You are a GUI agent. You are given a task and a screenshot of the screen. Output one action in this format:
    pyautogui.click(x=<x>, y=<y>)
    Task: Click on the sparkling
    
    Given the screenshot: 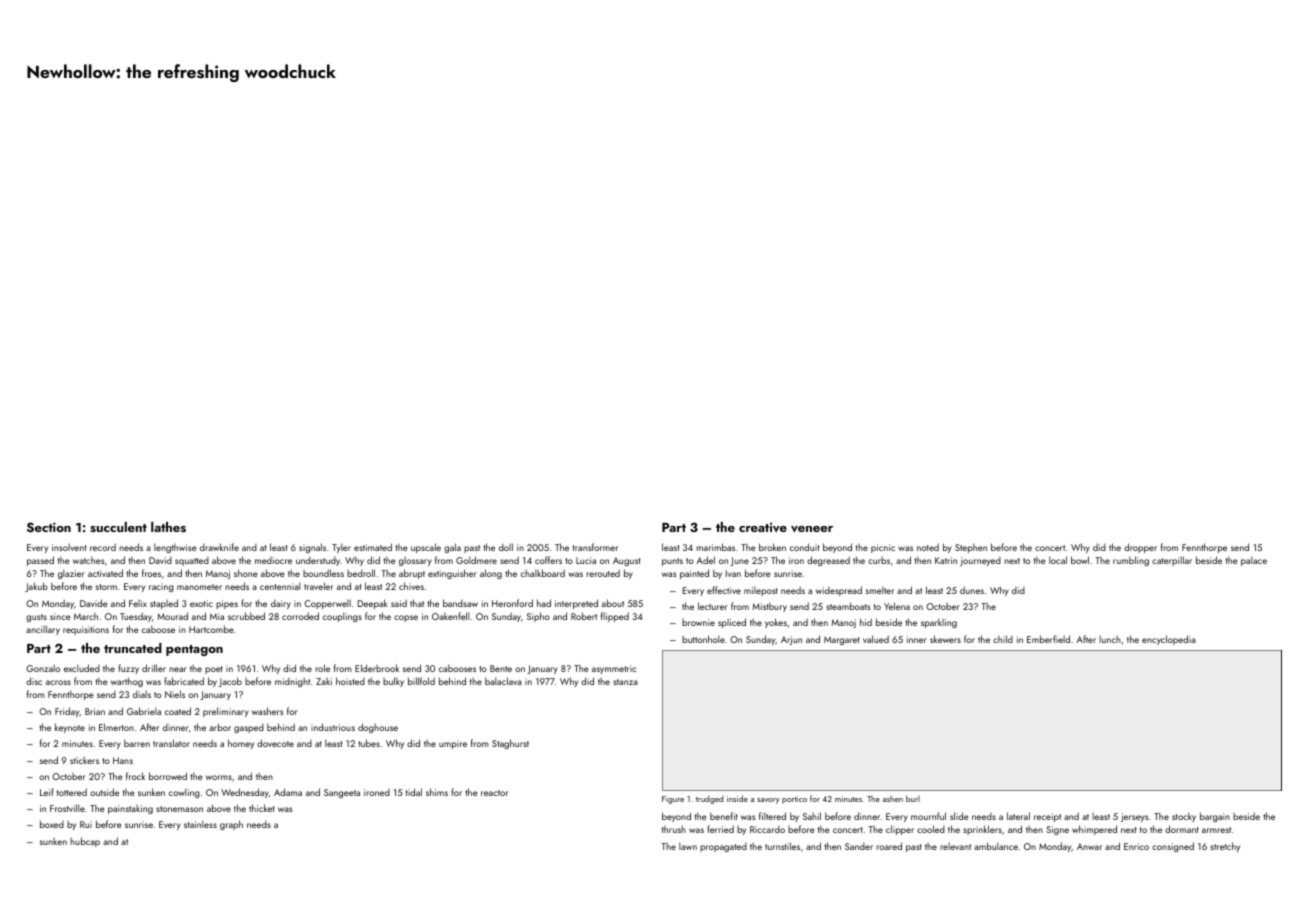 What is the action you would take?
    pyautogui.click(x=939, y=623)
